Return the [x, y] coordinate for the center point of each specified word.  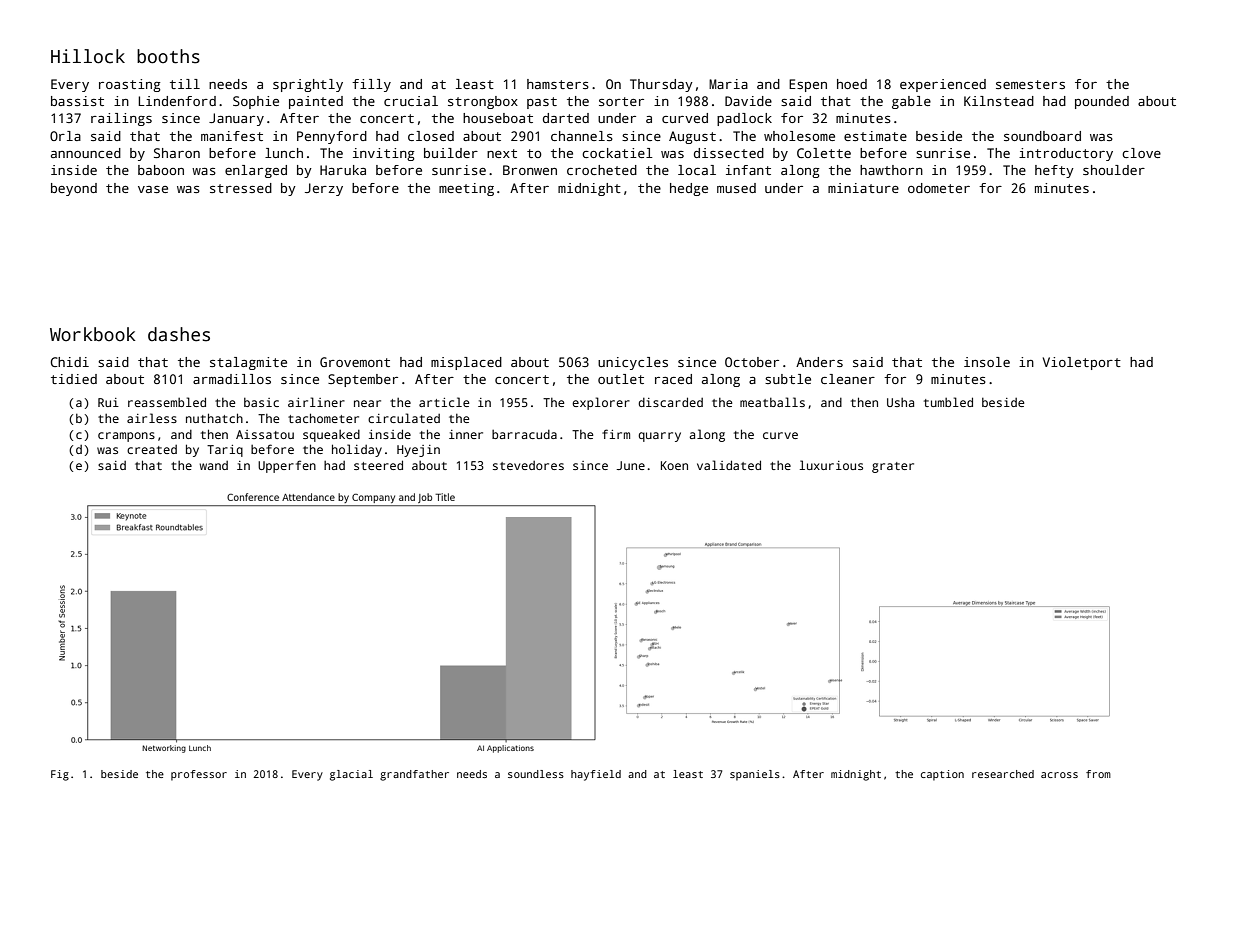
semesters [1030, 84]
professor [199, 775]
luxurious [831, 465]
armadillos [232, 379]
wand [213, 465]
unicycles [633, 363]
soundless [536, 774]
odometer [939, 188]
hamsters [558, 84]
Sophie [256, 102]
